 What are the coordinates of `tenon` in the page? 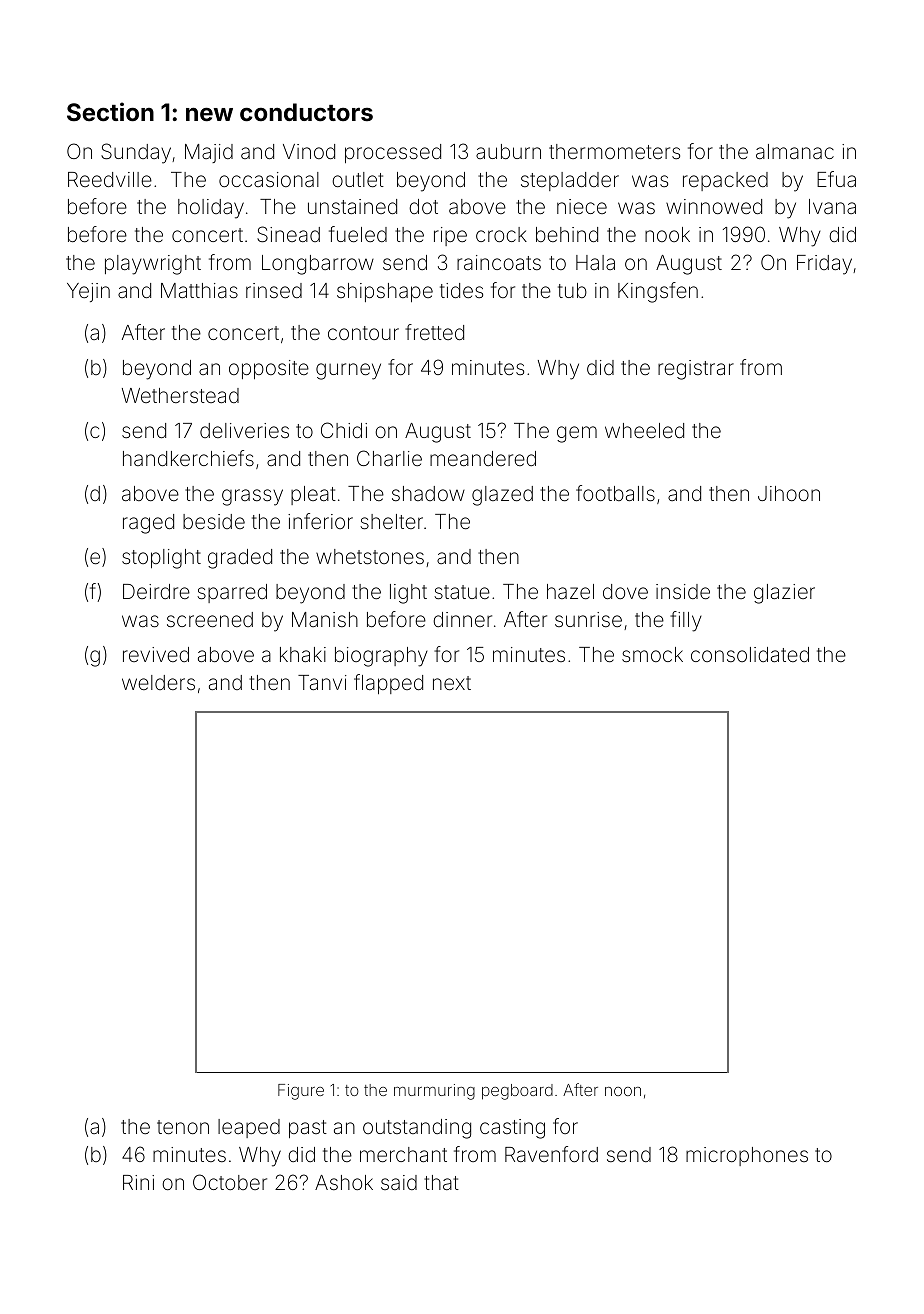 It's located at (183, 1127).
